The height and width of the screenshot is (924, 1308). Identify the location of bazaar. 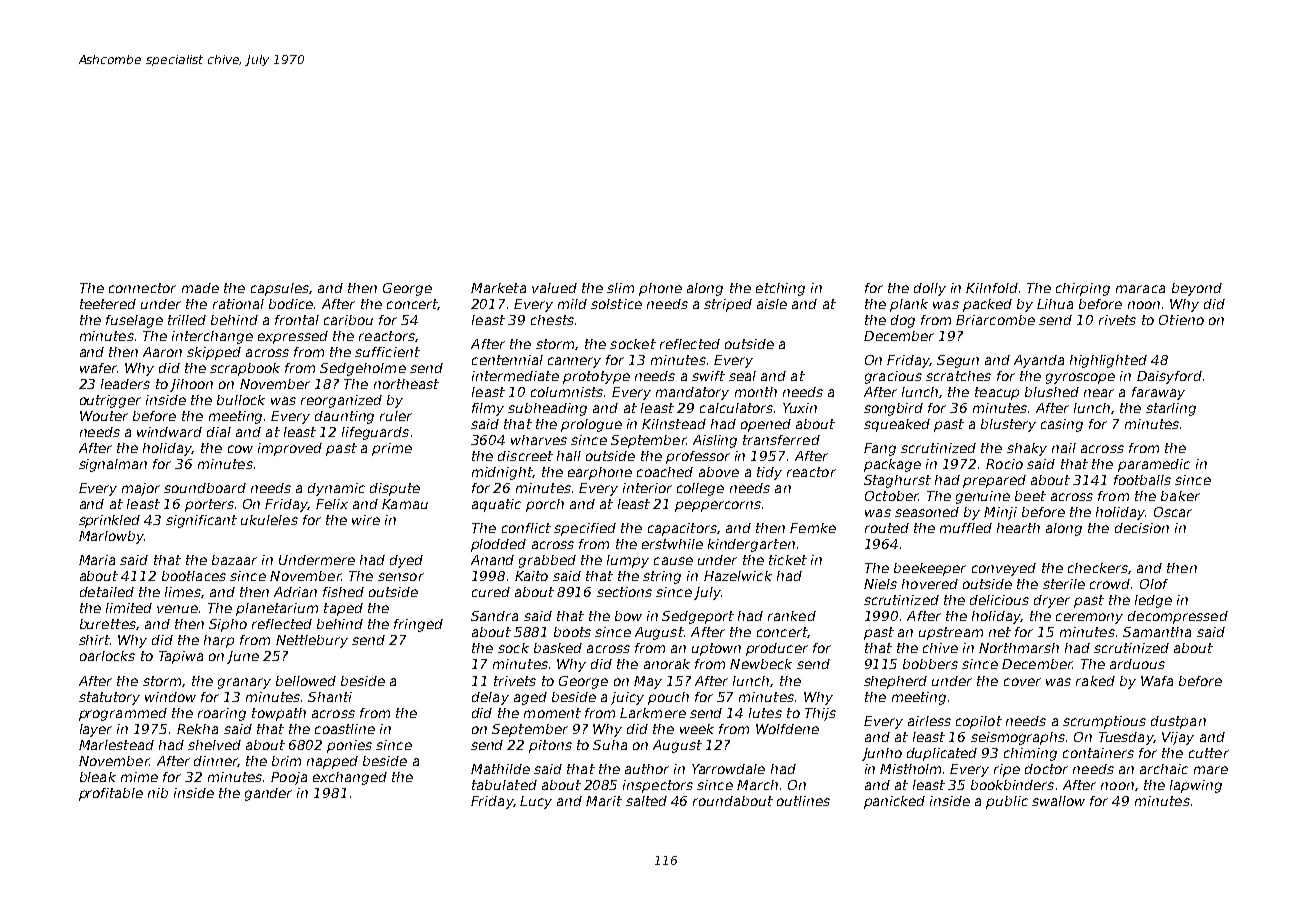
(234, 560).
